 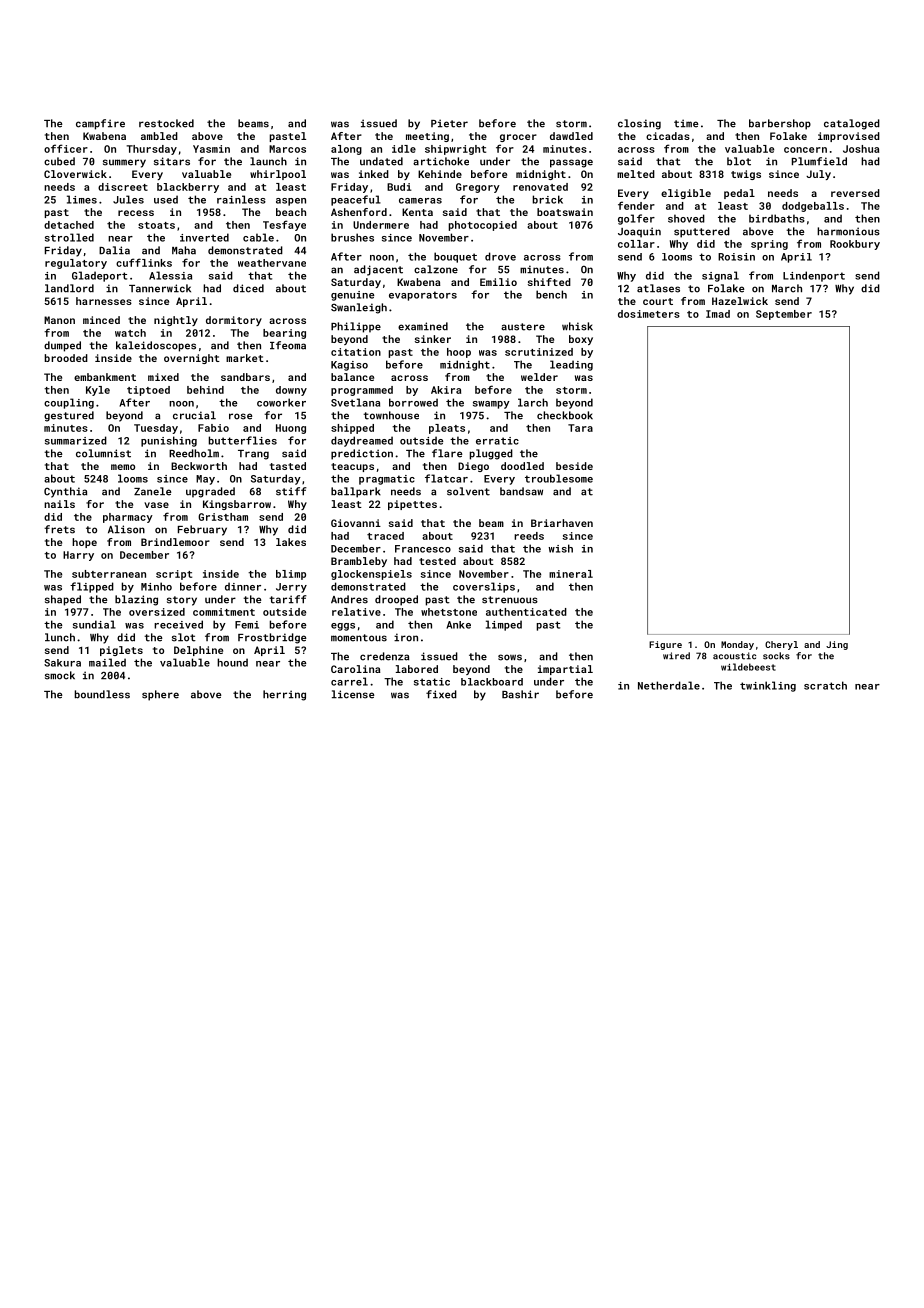 I want to click on drooped, so click(x=396, y=600).
